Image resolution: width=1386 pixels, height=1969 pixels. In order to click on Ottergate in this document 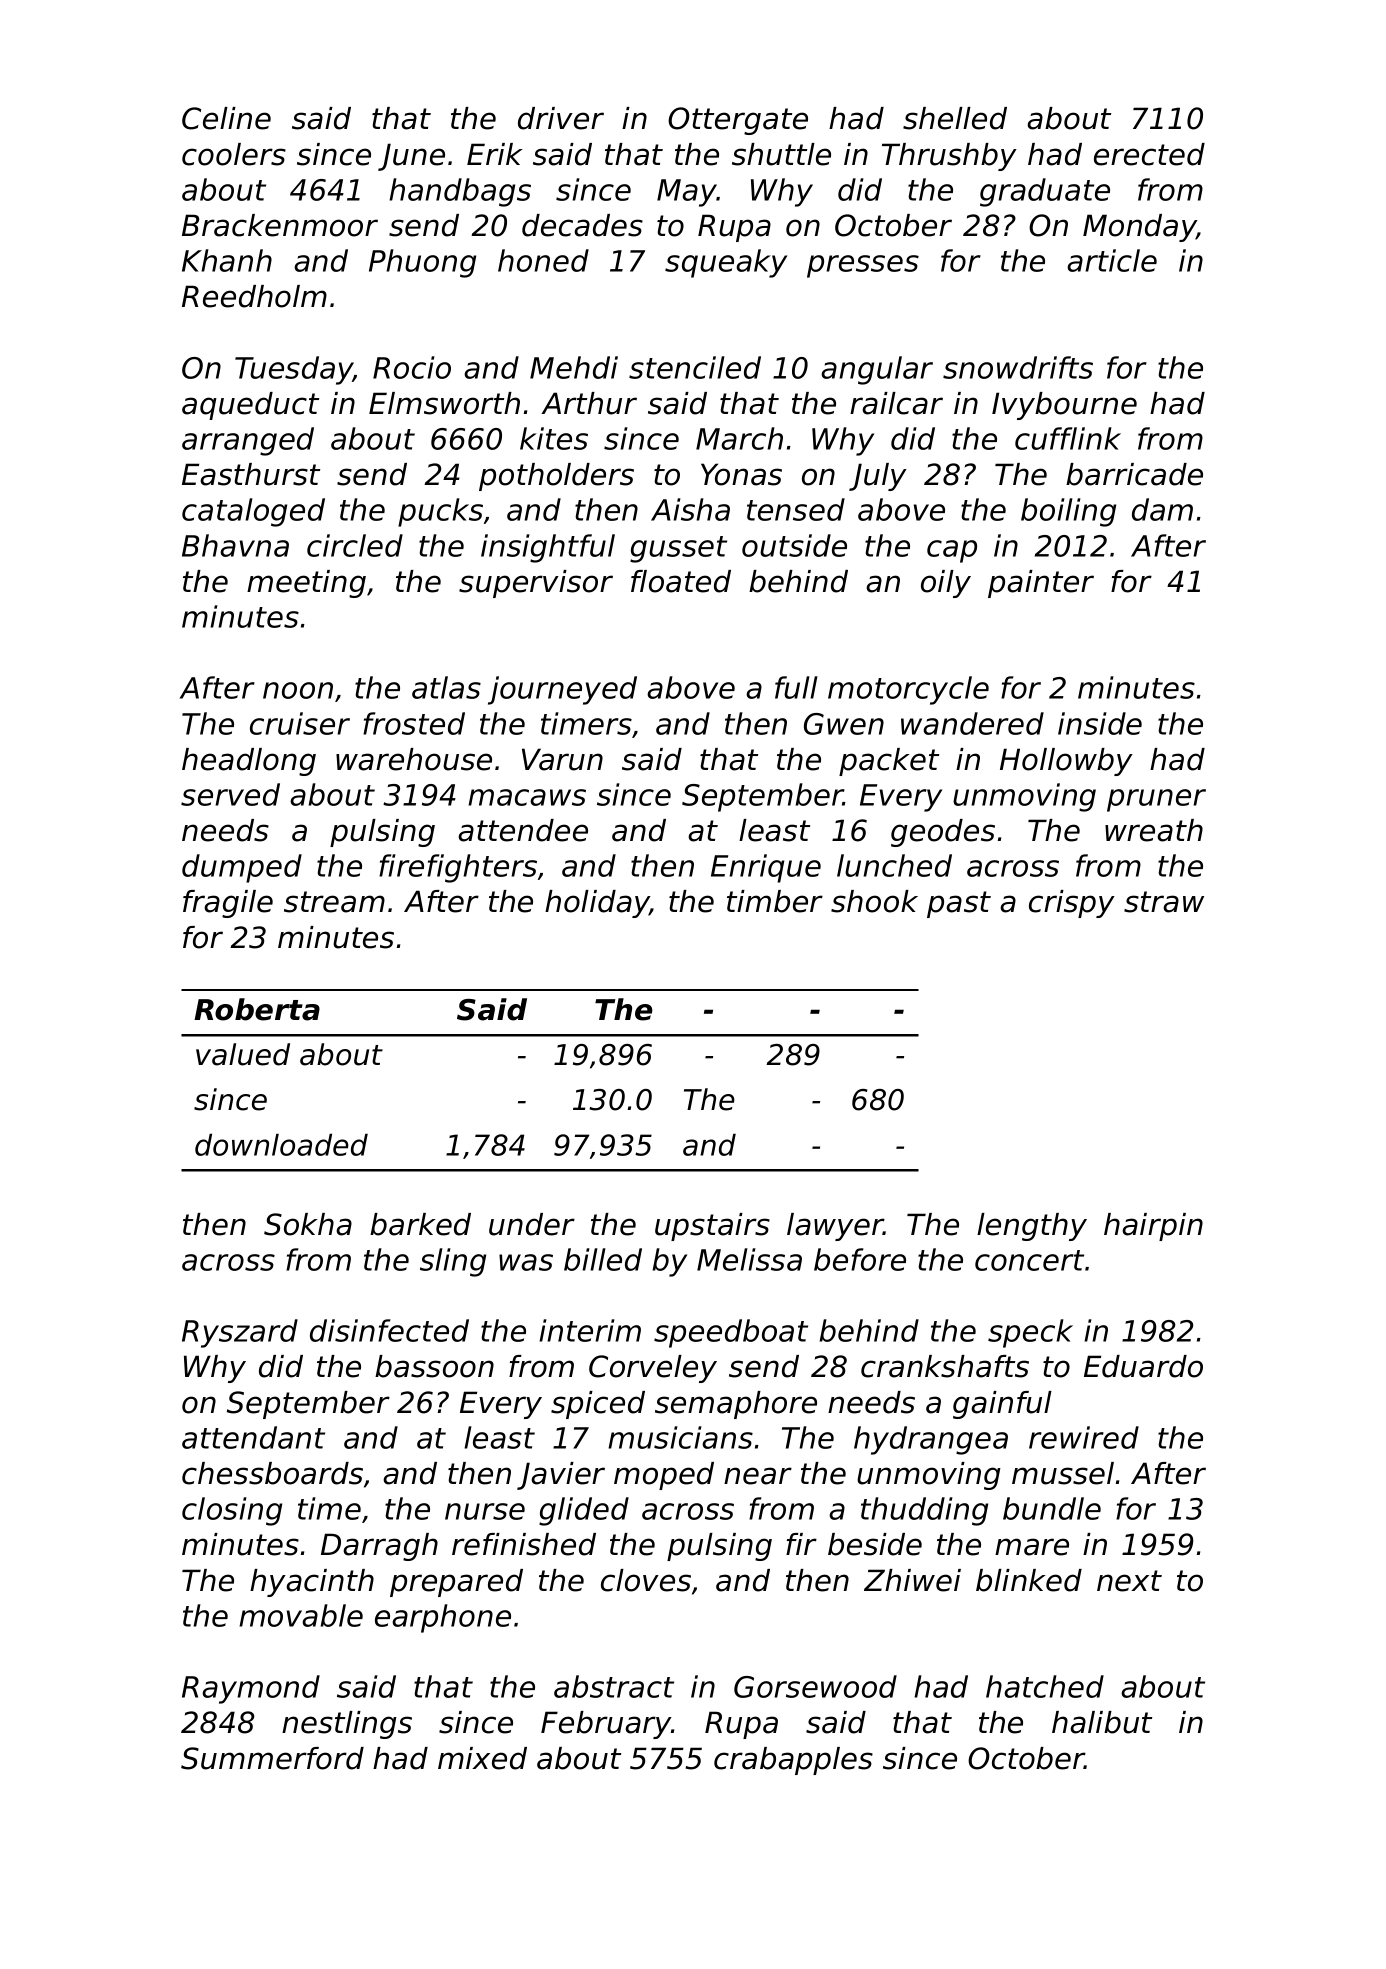, I will do `click(738, 121)`.
